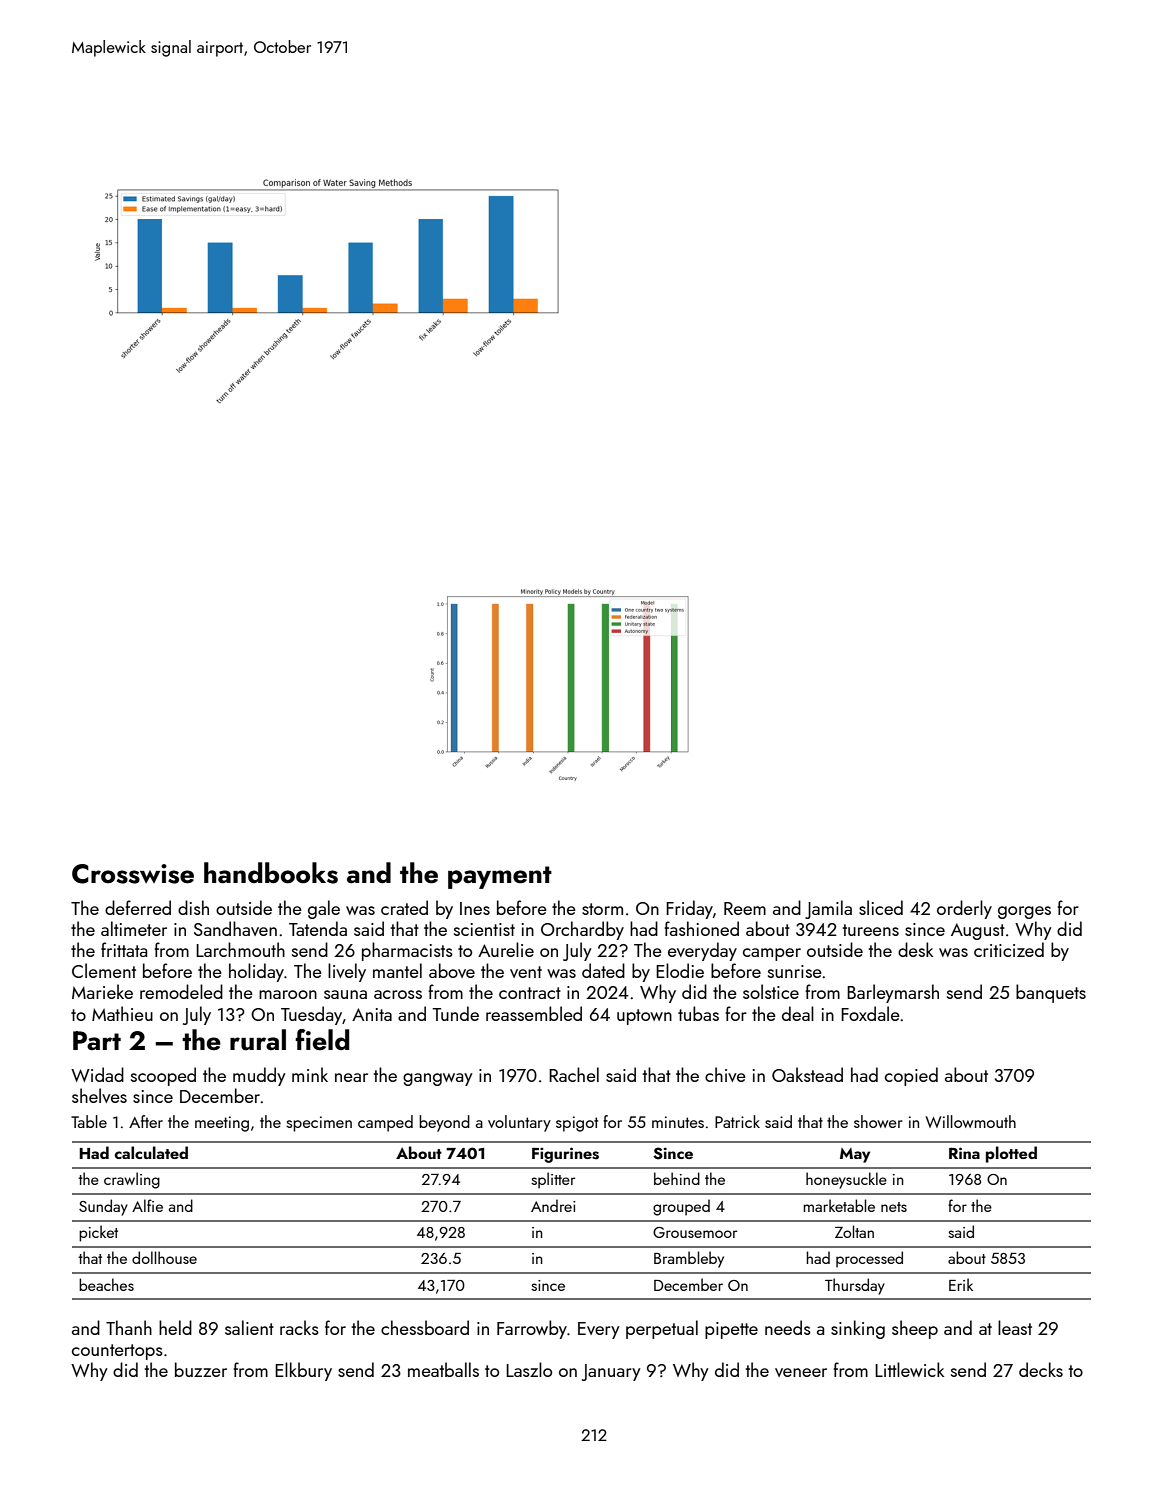  I want to click on payment, so click(500, 877).
